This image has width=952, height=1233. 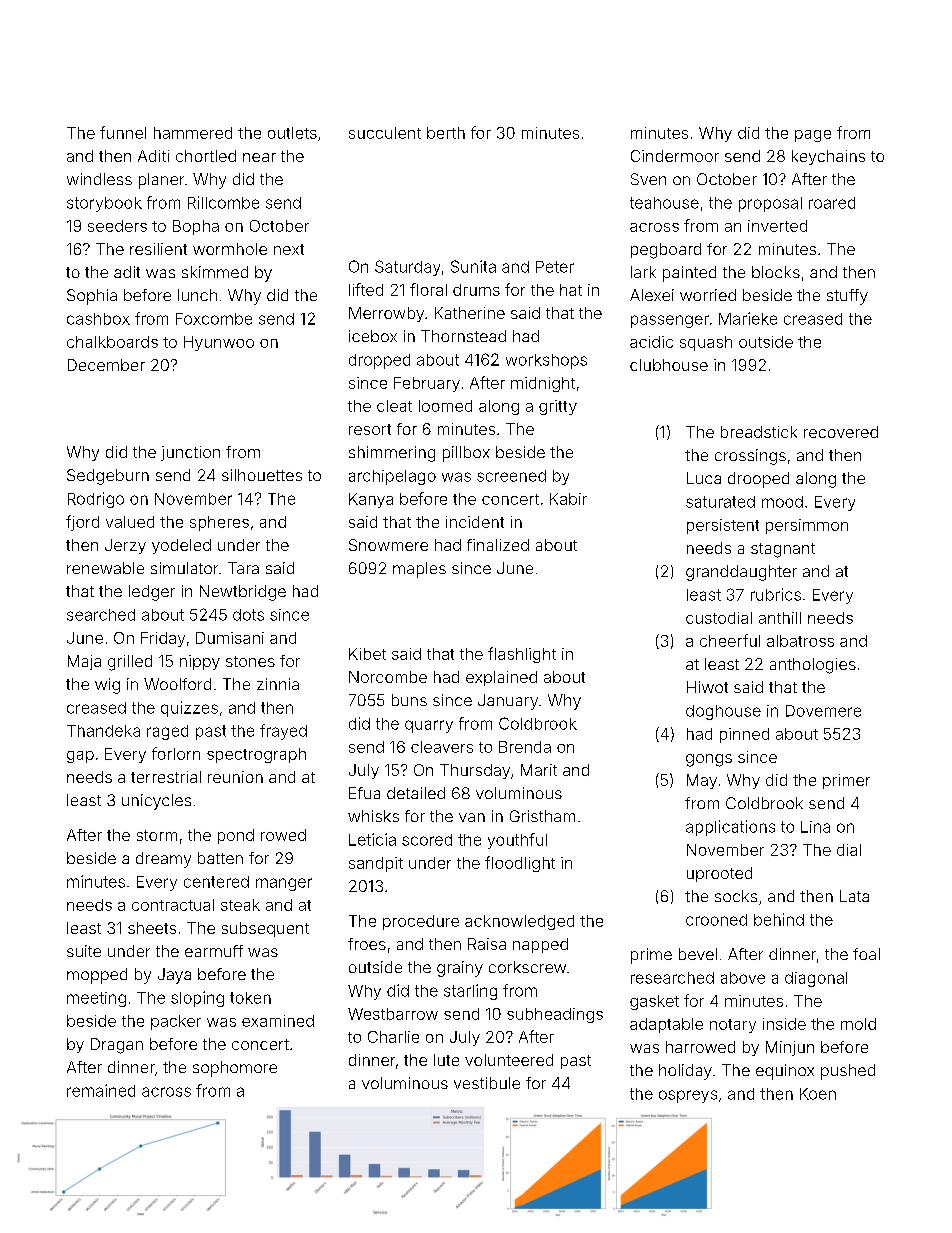 What do you see at coordinates (813, 136) in the image?
I see `page` at bounding box center [813, 136].
